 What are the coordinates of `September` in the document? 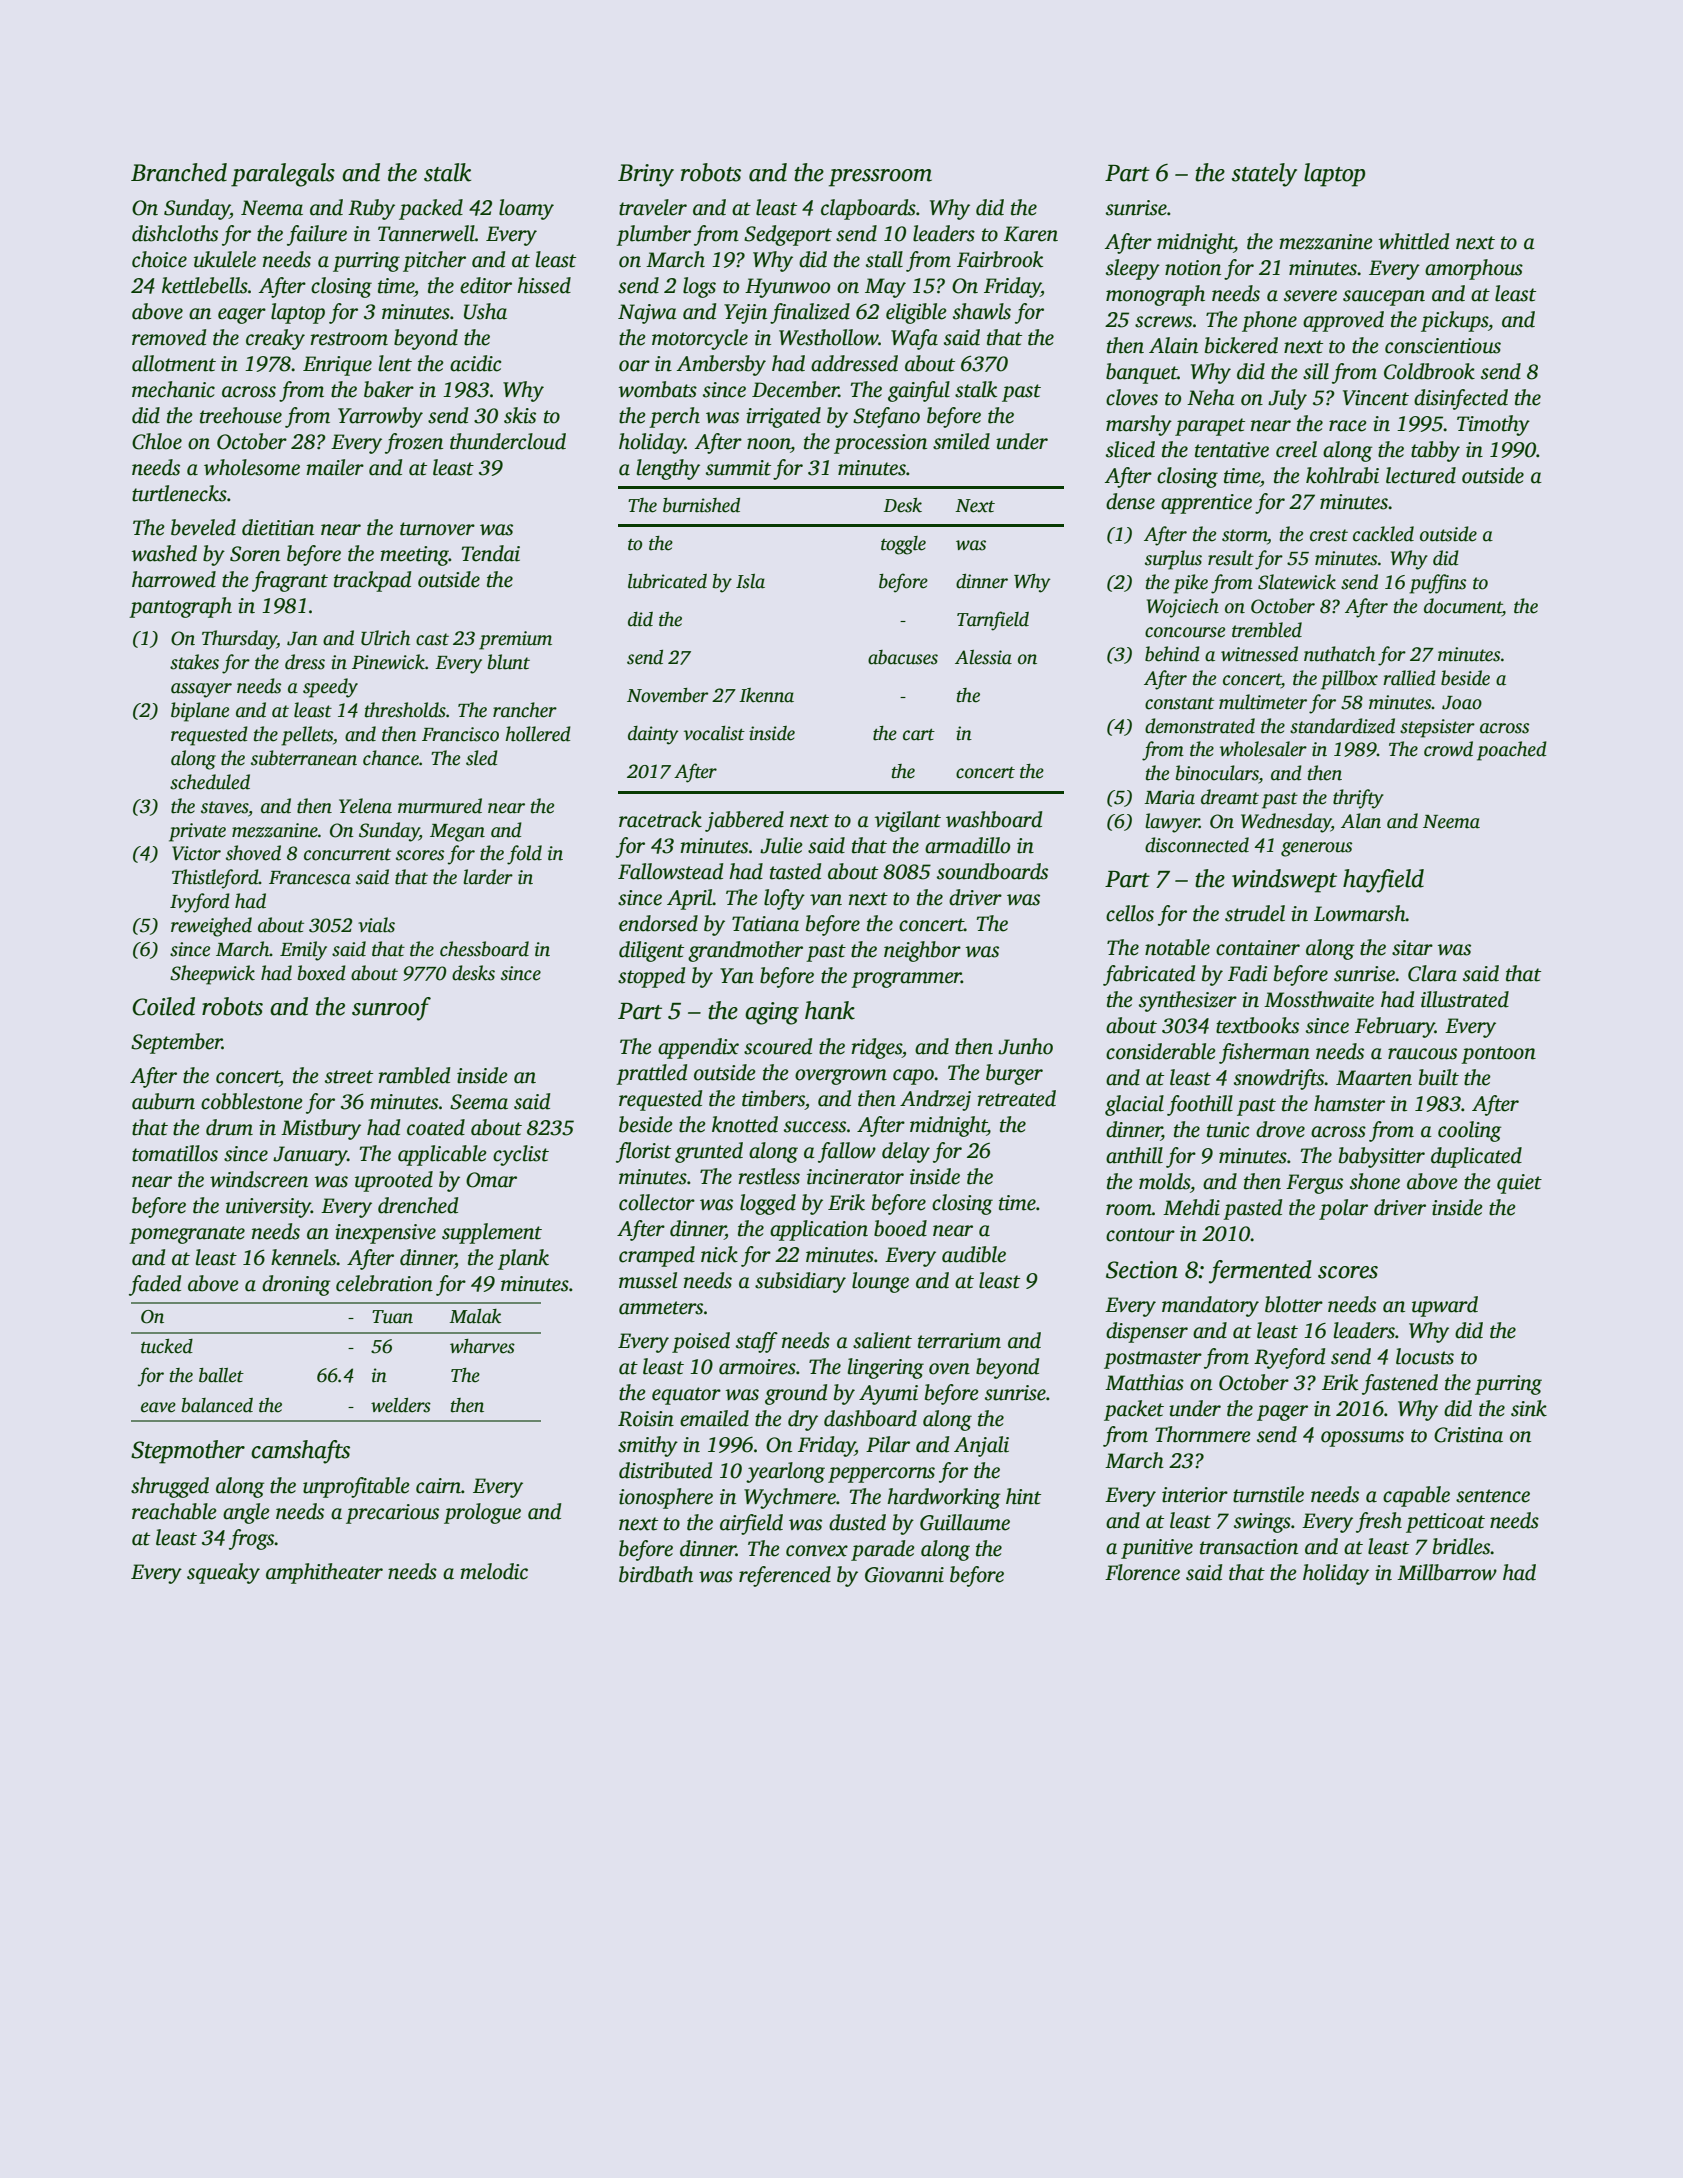 It's located at (176, 1043).
